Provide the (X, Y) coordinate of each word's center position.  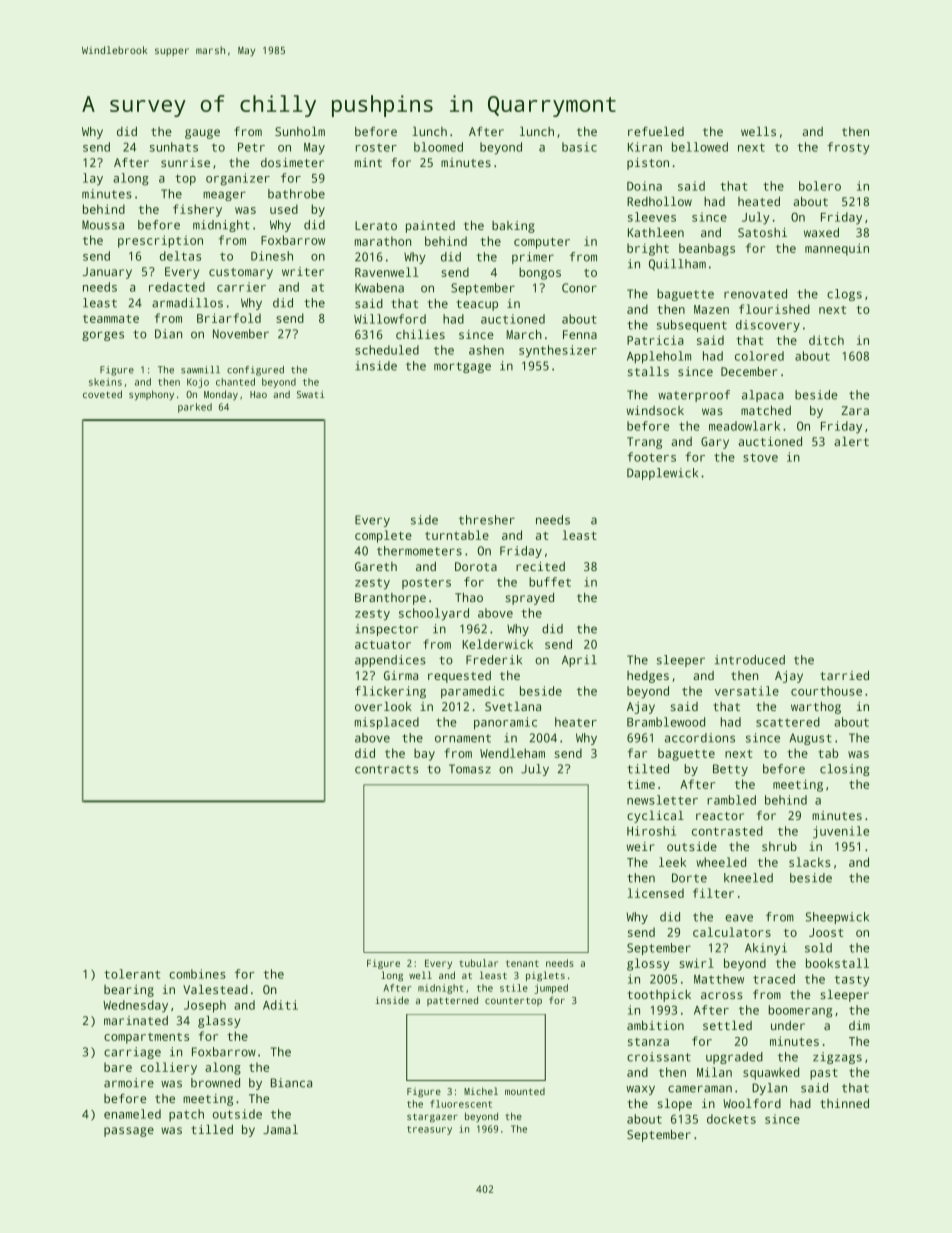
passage (129, 1132)
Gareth (376, 566)
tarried (844, 675)
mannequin (837, 249)
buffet (550, 582)
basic (579, 147)
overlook (383, 706)
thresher (487, 520)
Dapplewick (662, 474)
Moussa (103, 225)
